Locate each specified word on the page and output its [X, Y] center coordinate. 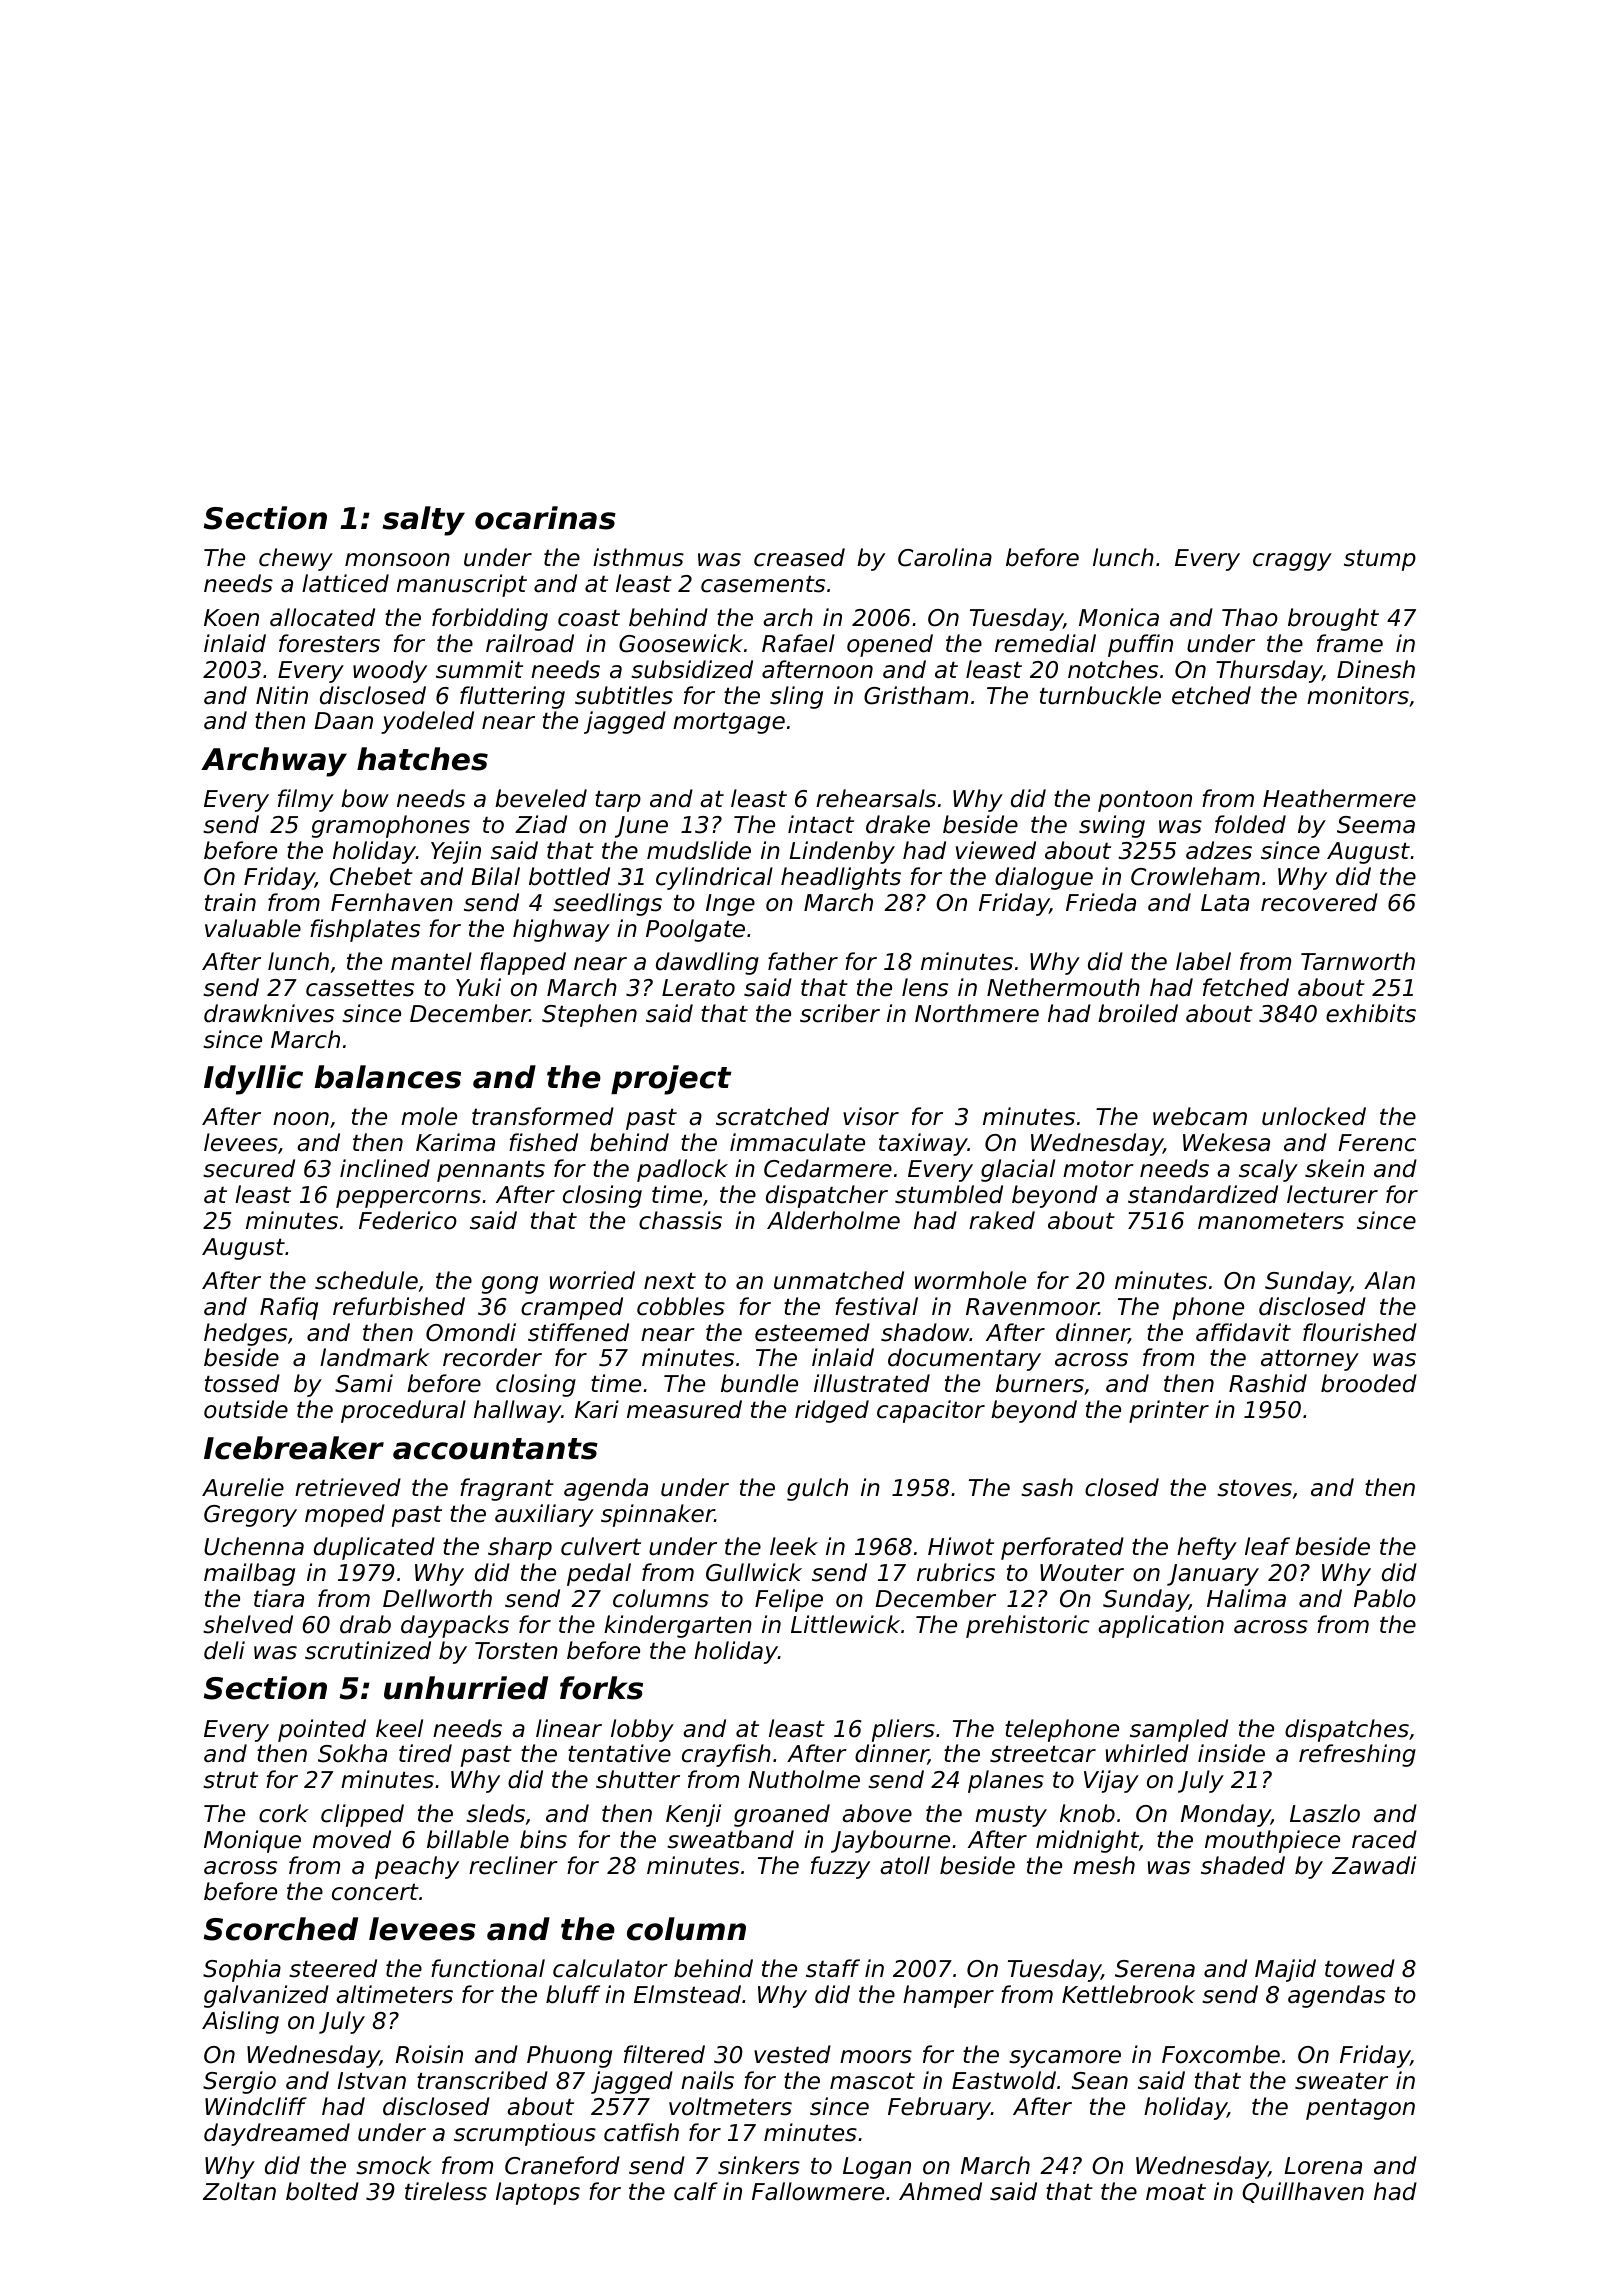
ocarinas [545, 518]
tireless [446, 2191]
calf [696, 2191]
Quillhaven [1303, 2192]
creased [799, 557]
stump [1380, 560]
